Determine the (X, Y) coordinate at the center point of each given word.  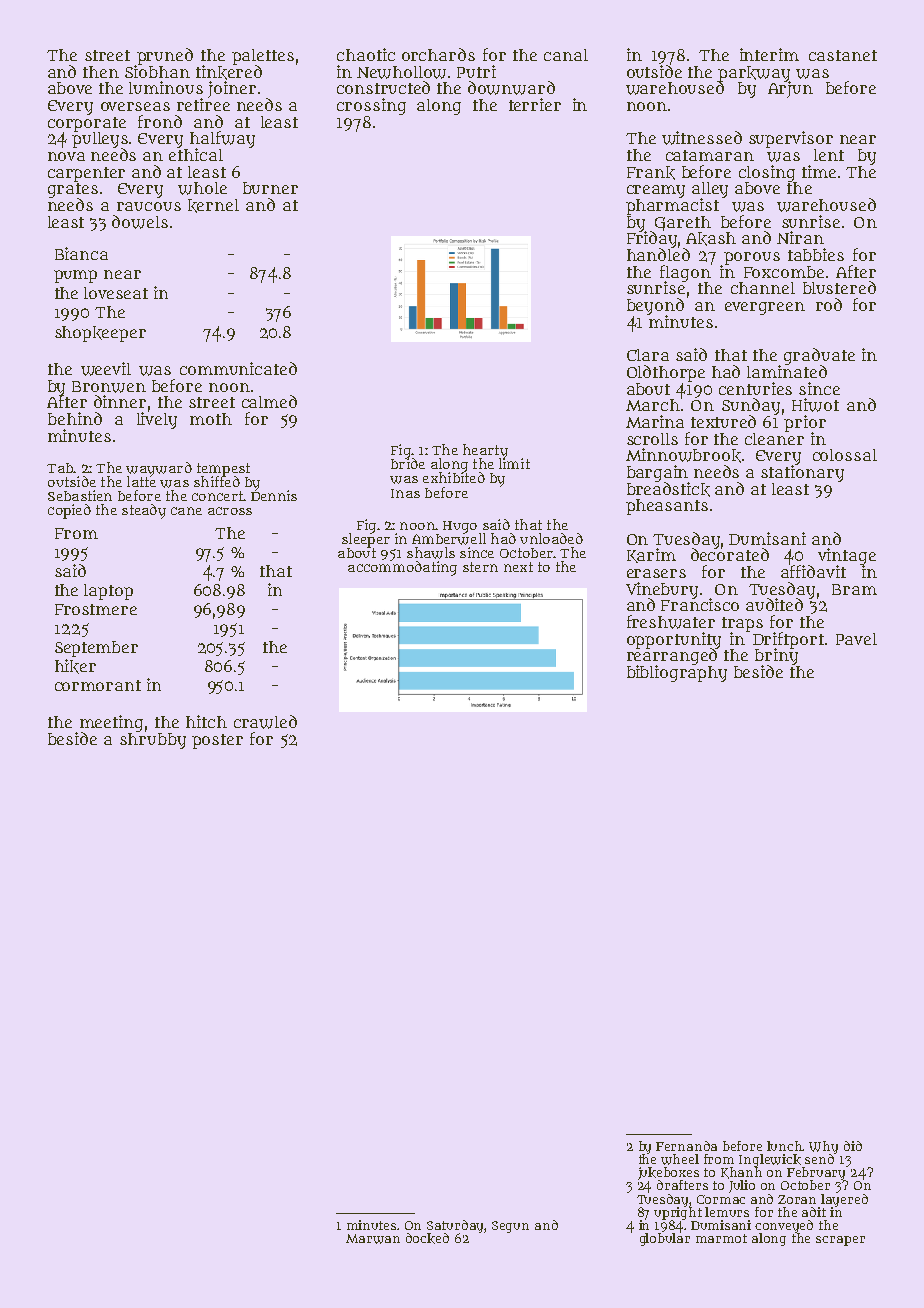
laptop (108, 592)
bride (408, 463)
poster (217, 741)
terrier (535, 104)
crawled (265, 722)
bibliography (677, 673)
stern (480, 567)
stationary (802, 473)
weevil (106, 369)
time (819, 171)
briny (776, 657)
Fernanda (686, 1146)
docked (427, 1238)
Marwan (373, 1239)
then (101, 72)
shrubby (153, 741)
